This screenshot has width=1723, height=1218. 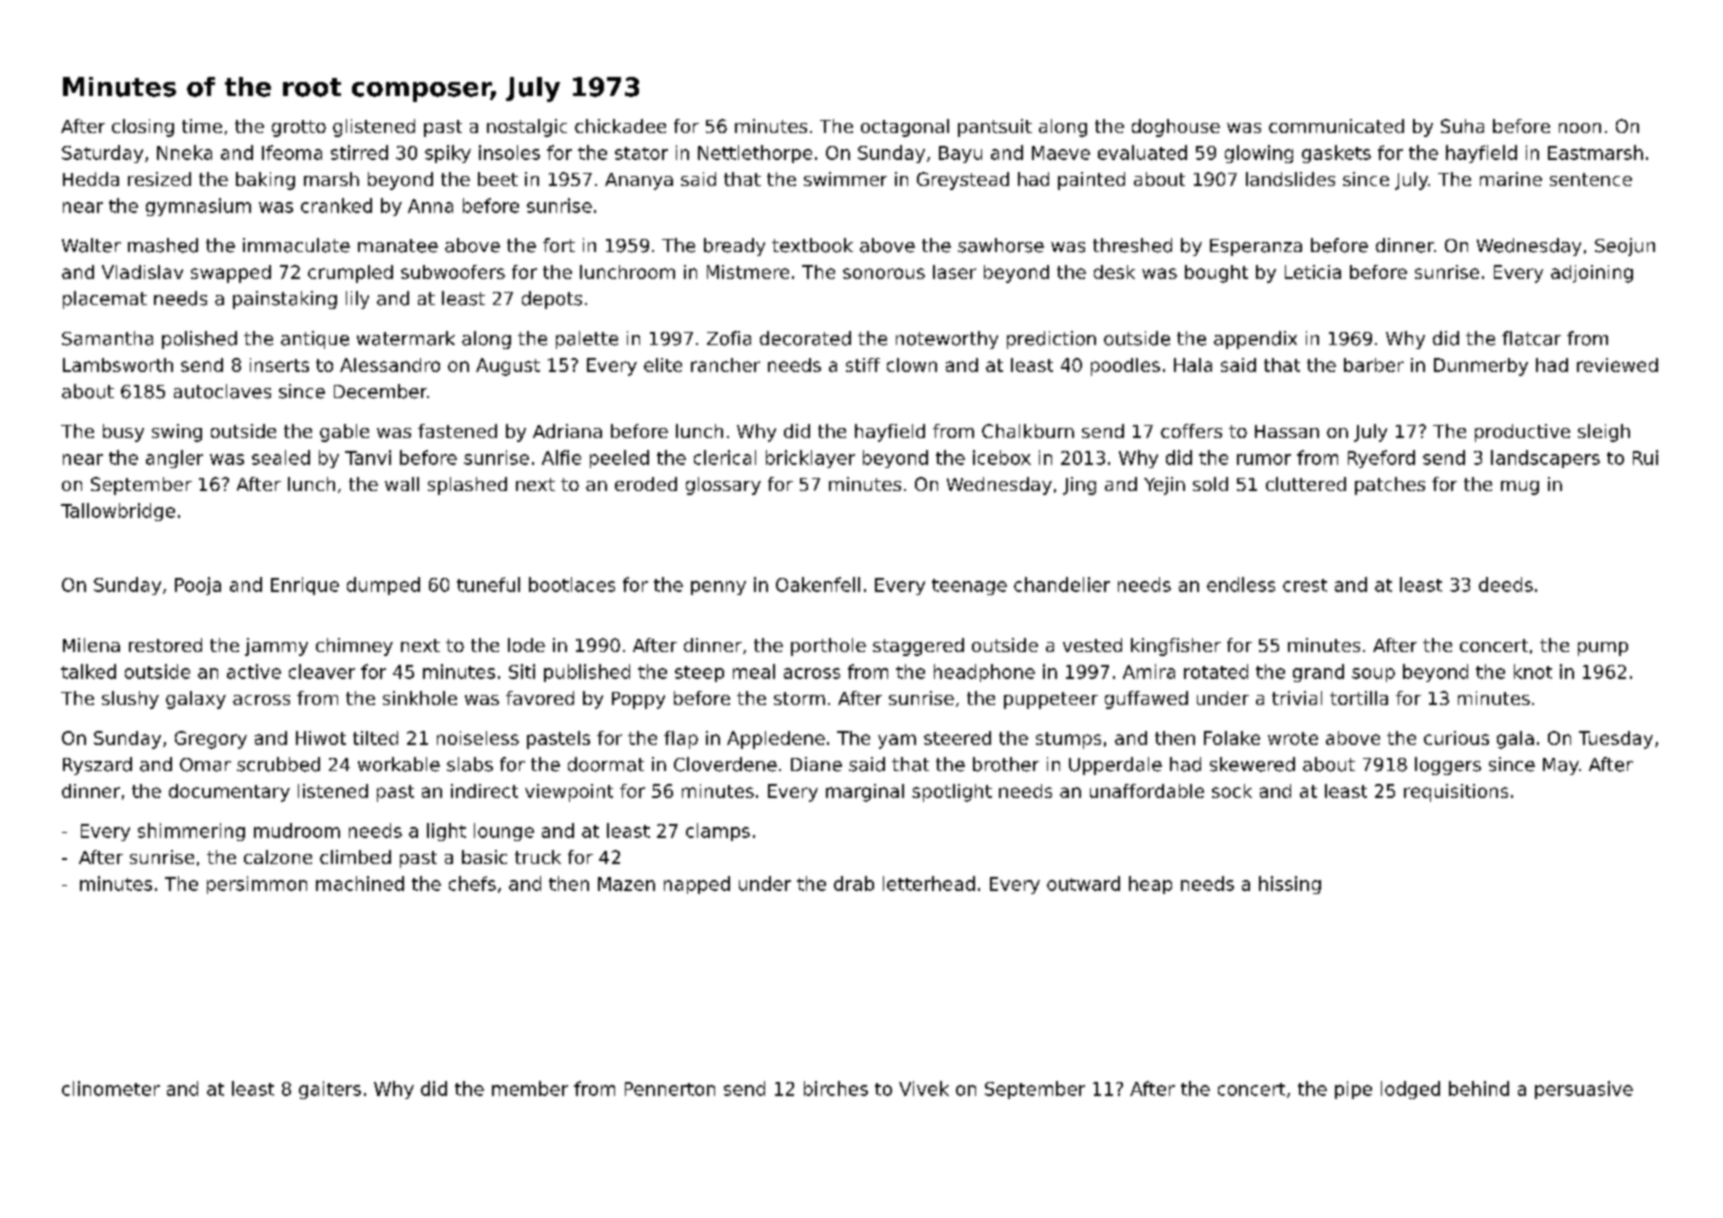 I want to click on clinometer, so click(x=111, y=1088).
